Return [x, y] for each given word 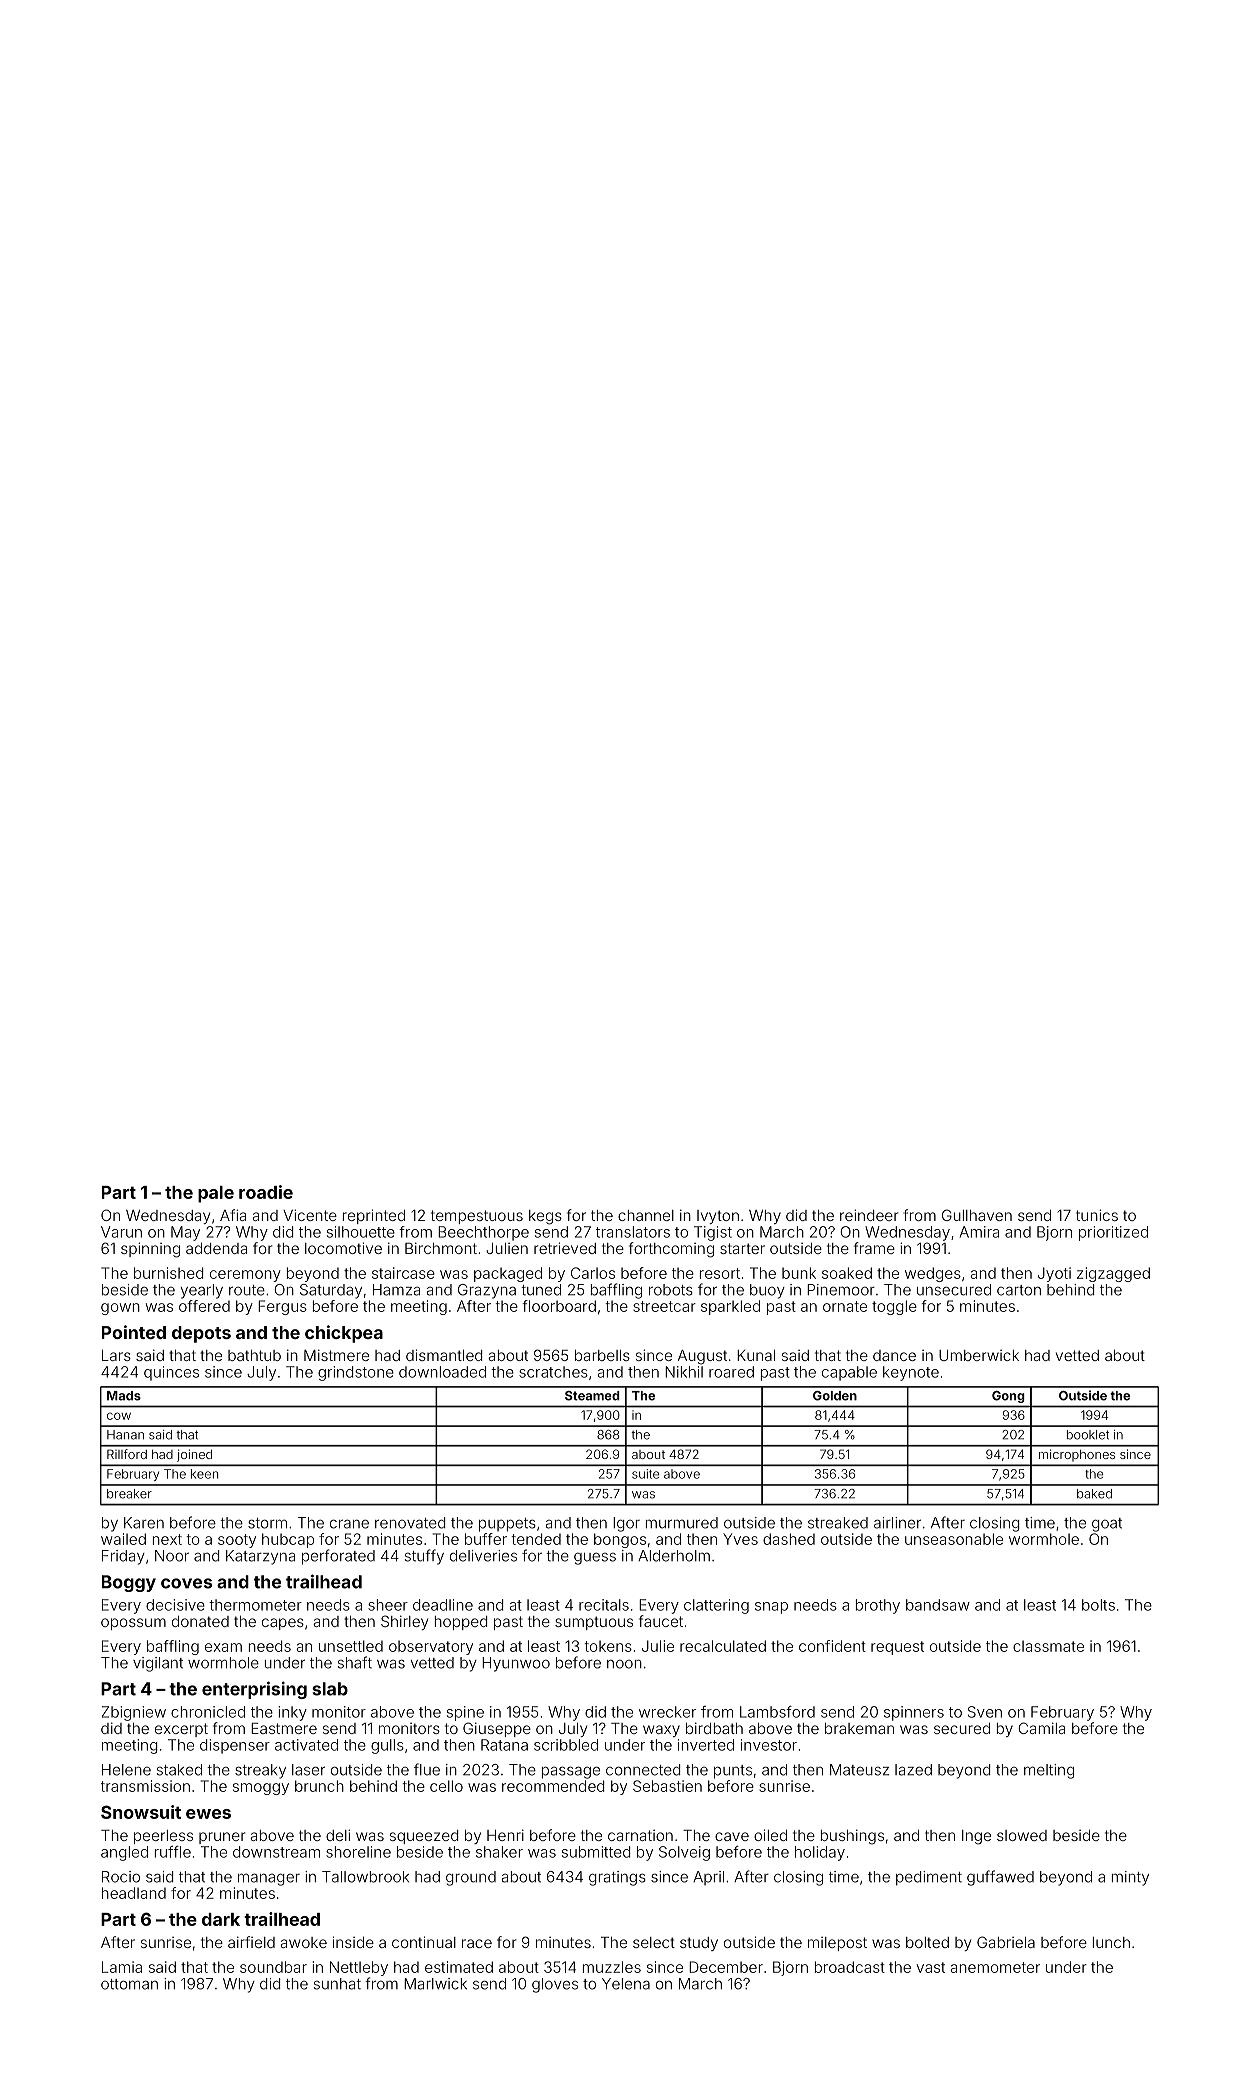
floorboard [559, 1306]
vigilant [158, 1664]
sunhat [337, 1984]
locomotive [343, 1248]
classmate [1048, 1646]
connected [643, 1770]
